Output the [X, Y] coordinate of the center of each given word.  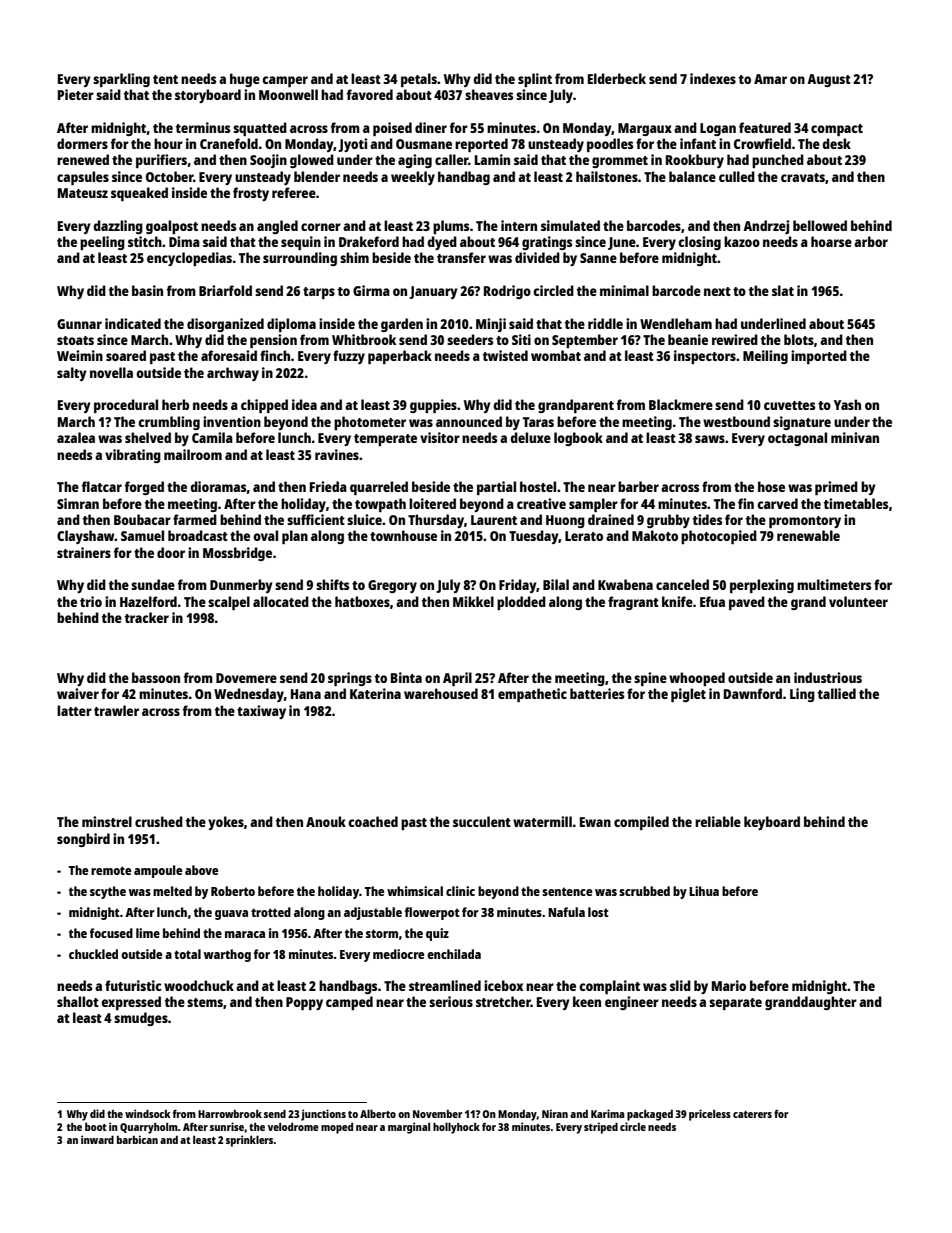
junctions [323, 1115]
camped [349, 1003]
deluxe [530, 437]
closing [699, 243]
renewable [808, 535]
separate [735, 1004]
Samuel [142, 535]
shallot [78, 1001]
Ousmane [424, 144]
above [201, 870]
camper [285, 81]
